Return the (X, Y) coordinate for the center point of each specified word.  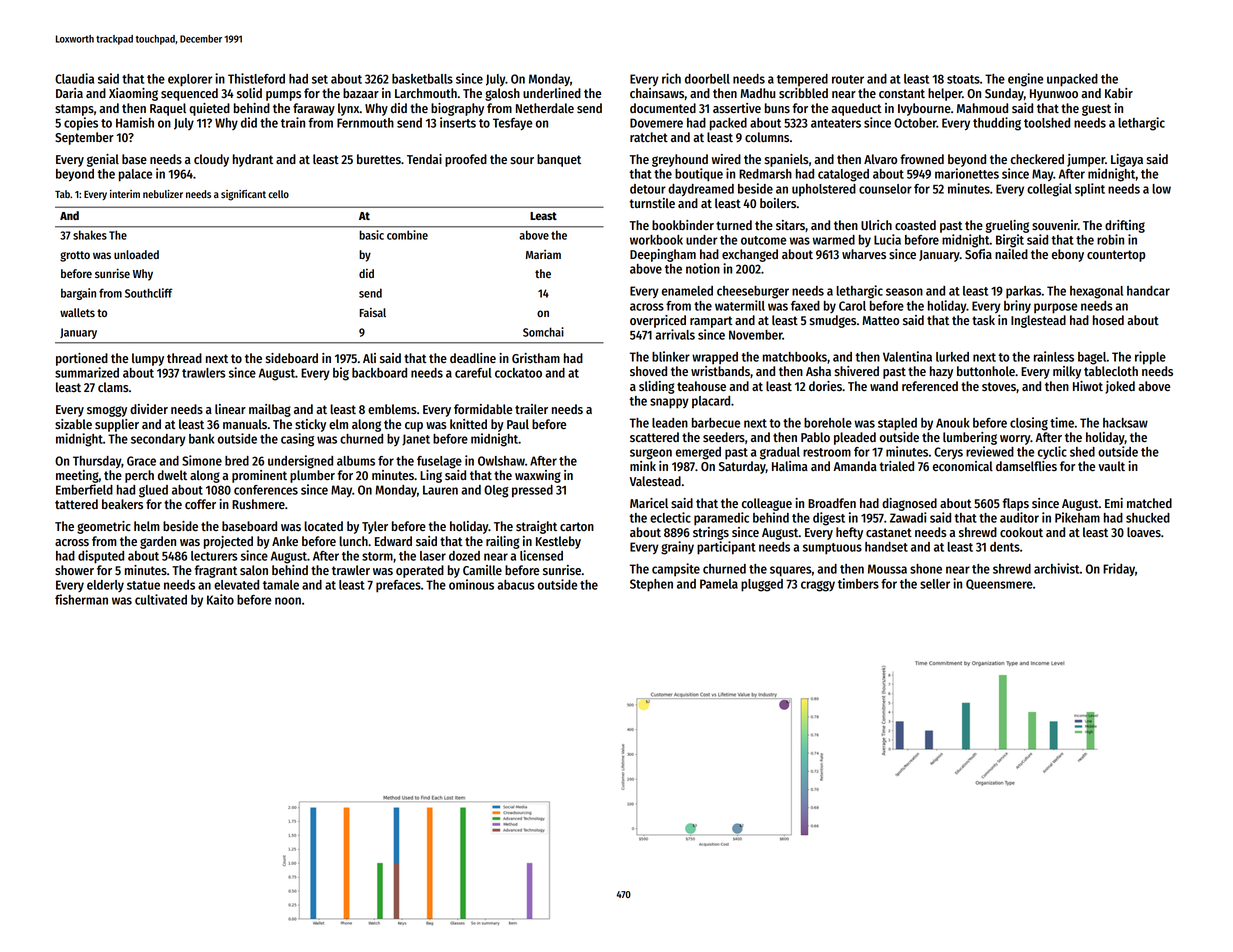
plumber (312, 476)
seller (935, 584)
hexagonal (1096, 292)
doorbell (707, 79)
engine (1025, 80)
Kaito (220, 599)
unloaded (136, 254)
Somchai (543, 332)
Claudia (74, 78)
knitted (468, 424)
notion (703, 268)
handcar (1148, 291)
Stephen (651, 585)
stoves (999, 387)
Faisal (373, 312)
